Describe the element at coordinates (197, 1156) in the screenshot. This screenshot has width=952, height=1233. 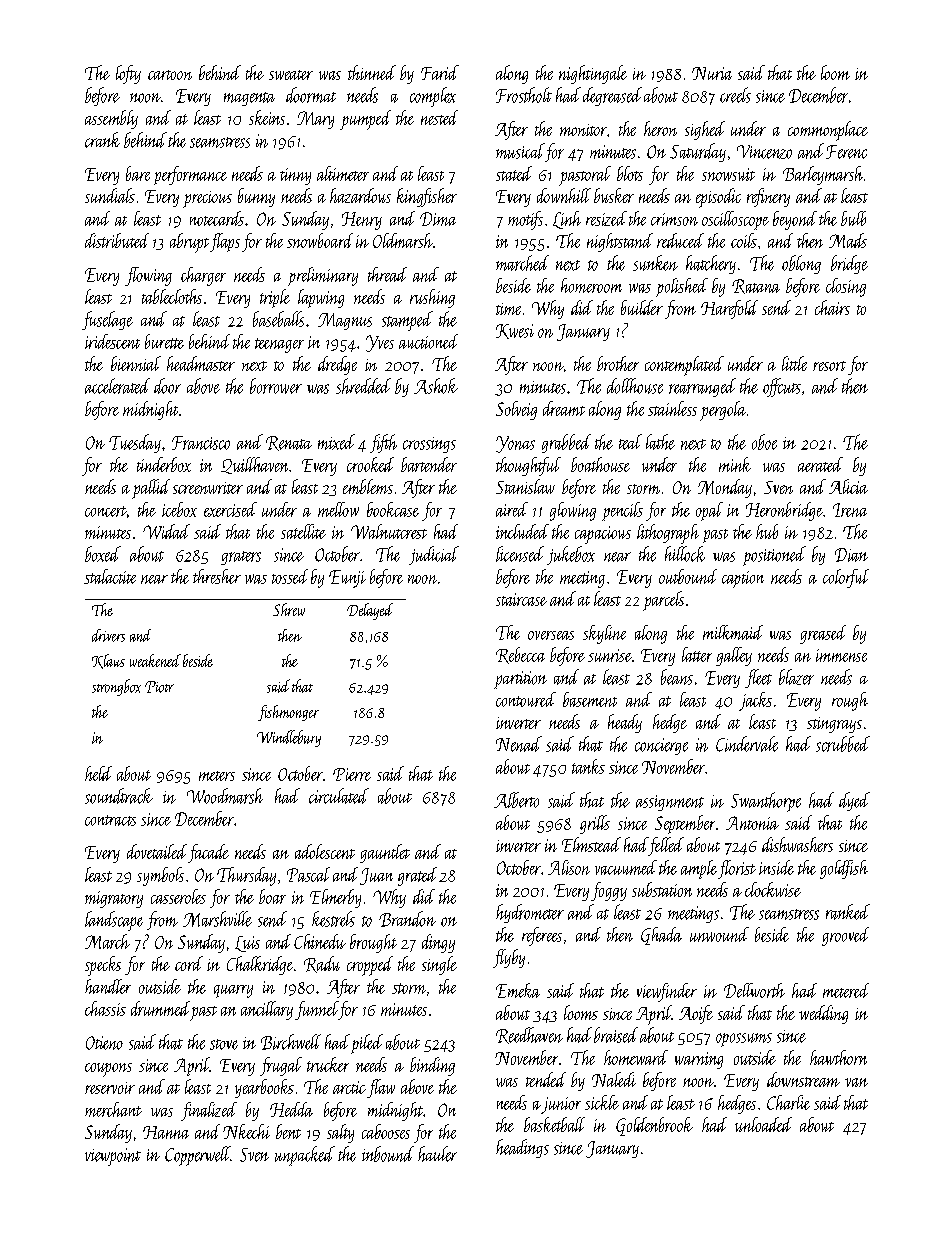
I see `Copperwell` at that location.
